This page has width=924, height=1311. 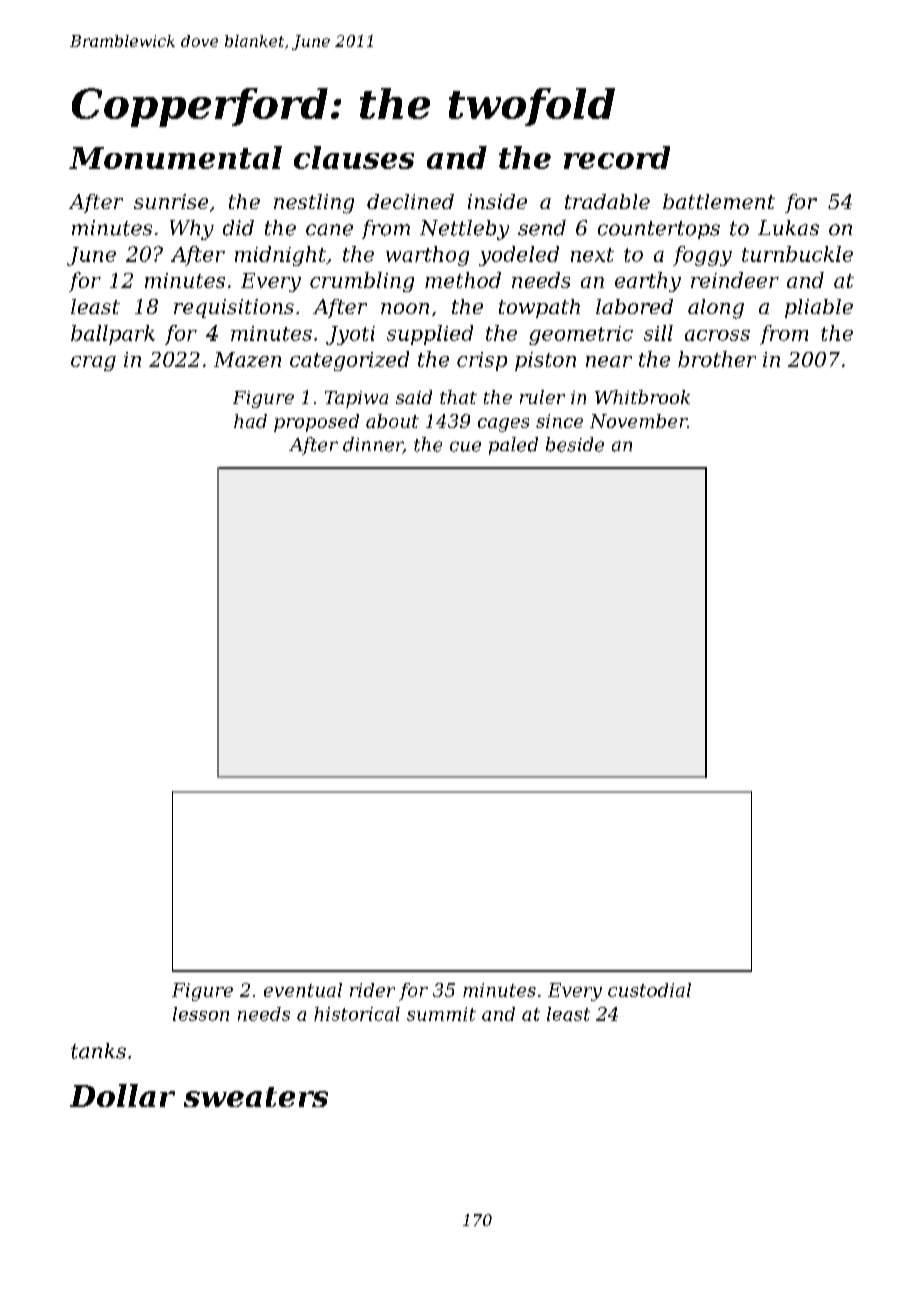 I want to click on cue, so click(x=465, y=446).
